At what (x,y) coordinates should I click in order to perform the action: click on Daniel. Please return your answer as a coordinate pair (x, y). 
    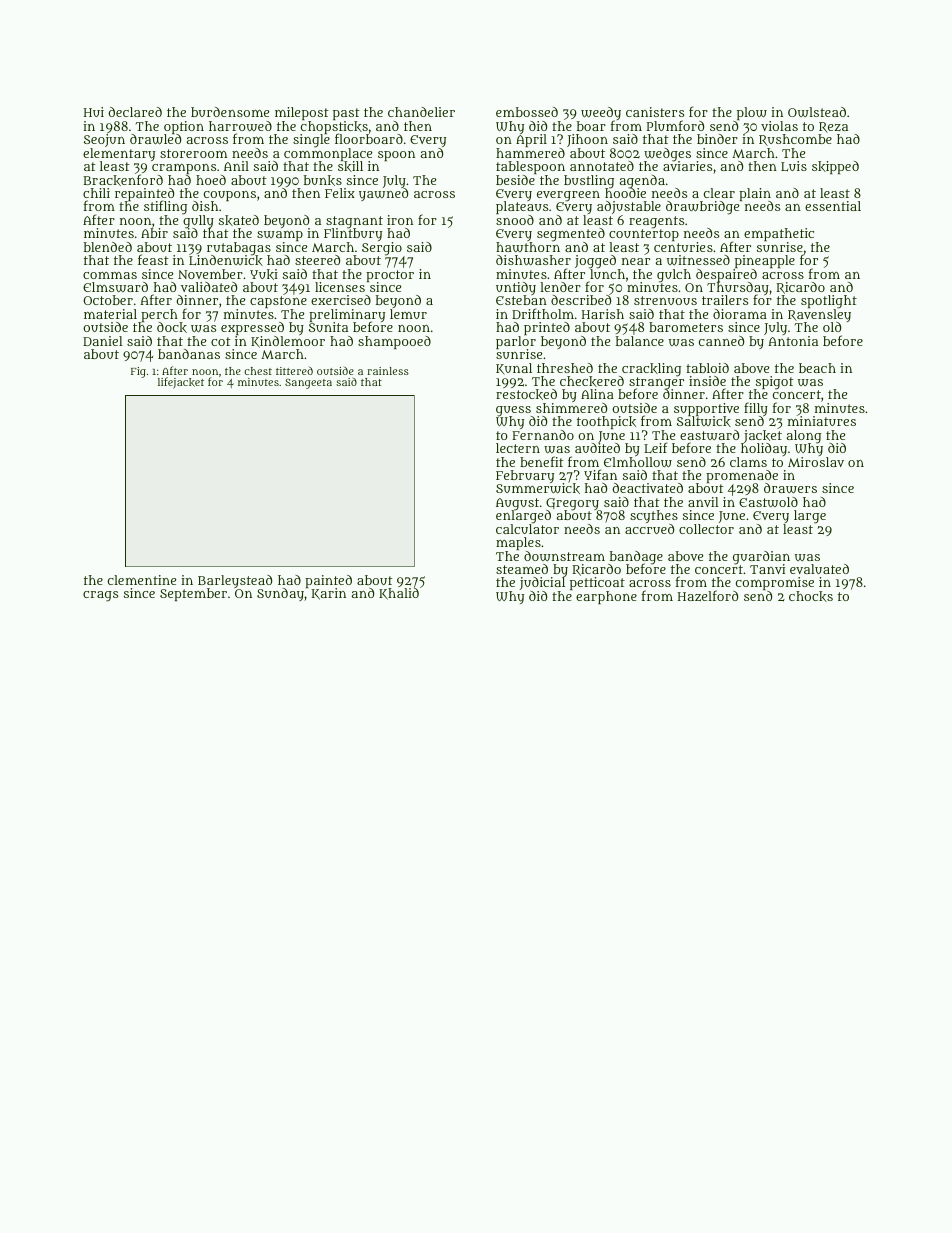
    Looking at the image, I should click on (103, 341).
